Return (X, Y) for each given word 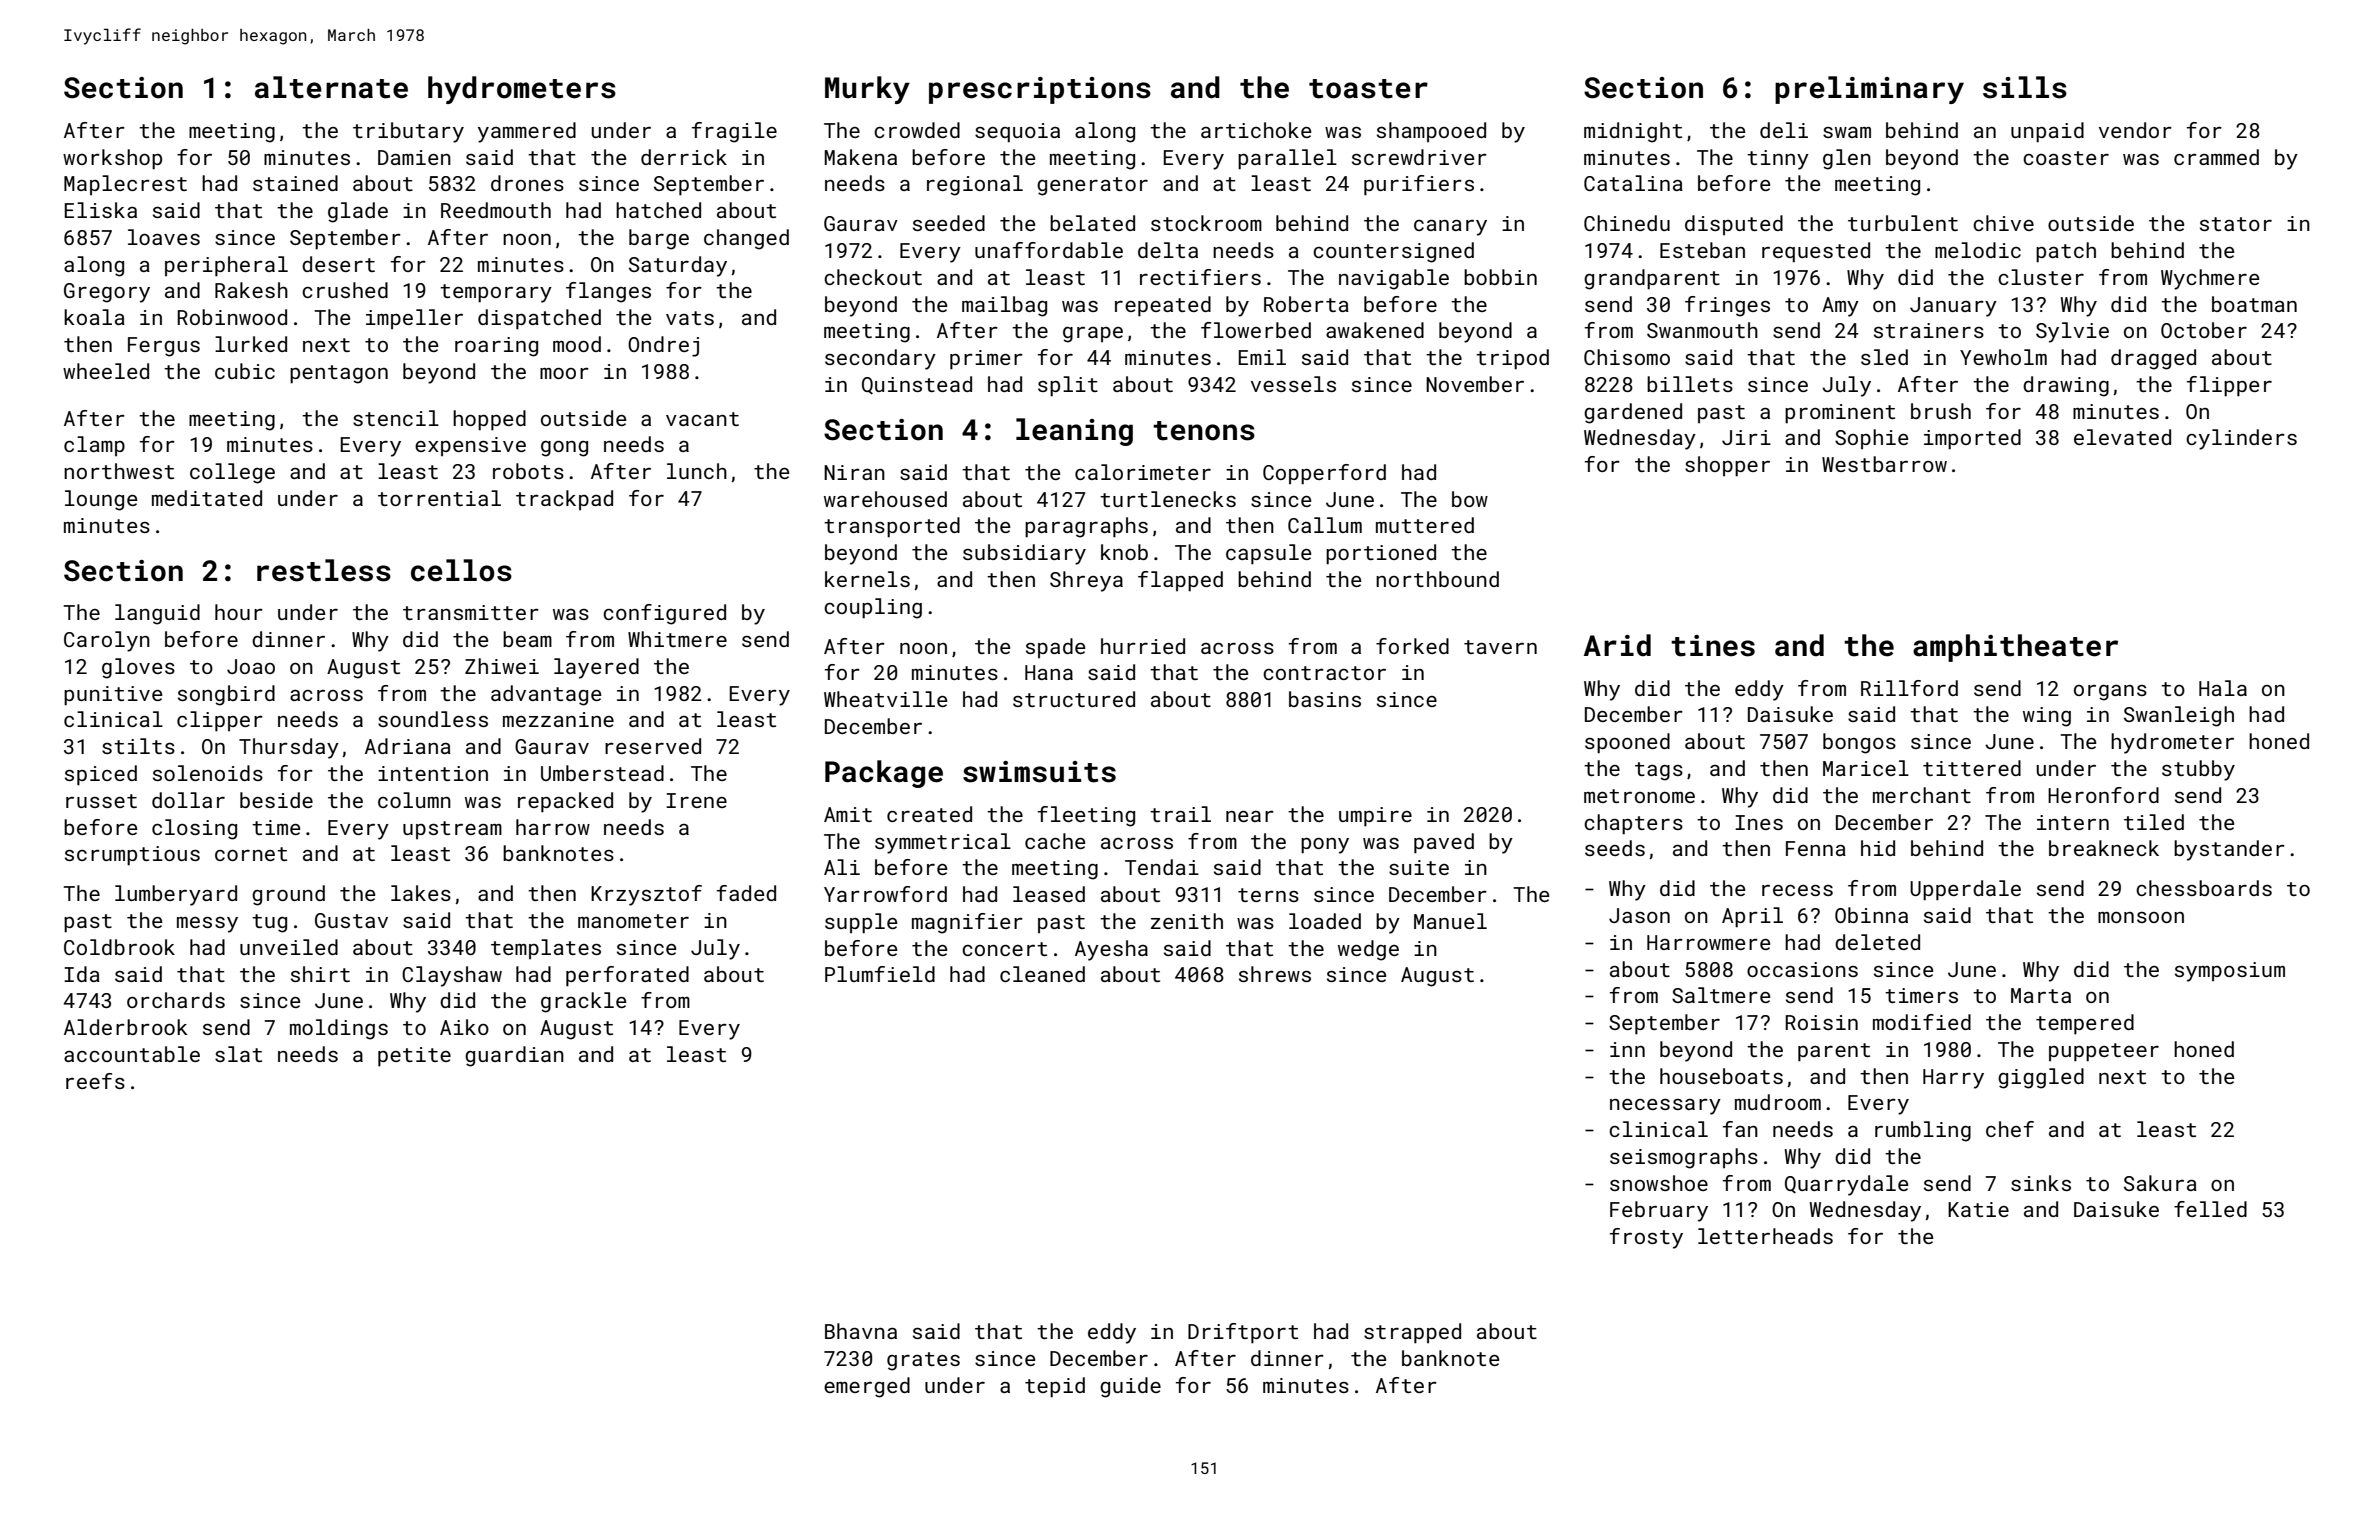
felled (2210, 1209)
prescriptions (1040, 90)
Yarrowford (885, 894)
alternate (331, 87)
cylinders (2241, 439)
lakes (421, 893)
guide (1130, 1387)
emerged (867, 1387)
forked (1412, 646)
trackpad (564, 500)
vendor (2135, 130)
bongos (1859, 743)
